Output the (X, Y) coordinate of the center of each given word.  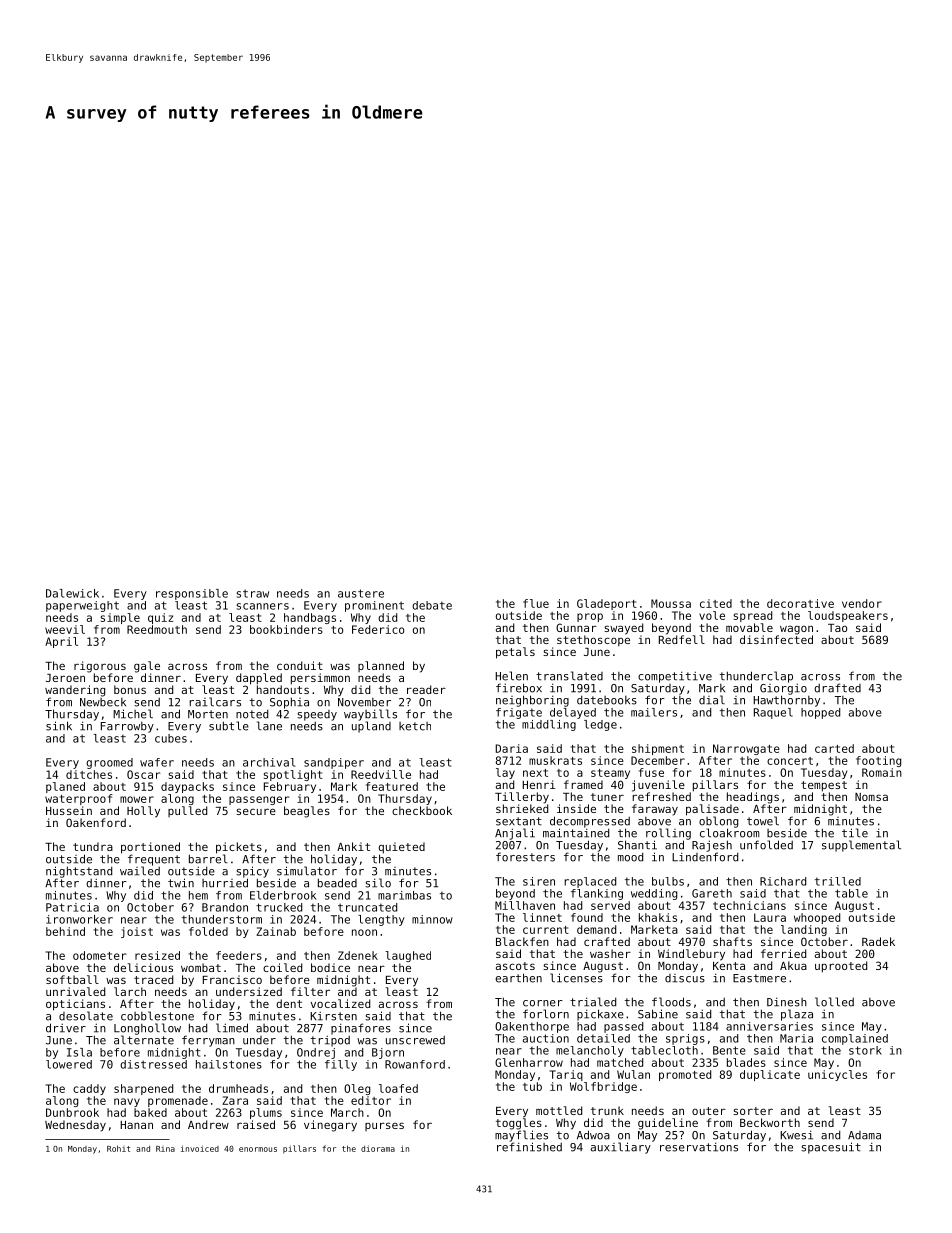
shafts (732, 941)
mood (630, 857)
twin (181, 883)
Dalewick (72, 593)
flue (536, 603)
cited (716, 603)
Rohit (118, 1148)
